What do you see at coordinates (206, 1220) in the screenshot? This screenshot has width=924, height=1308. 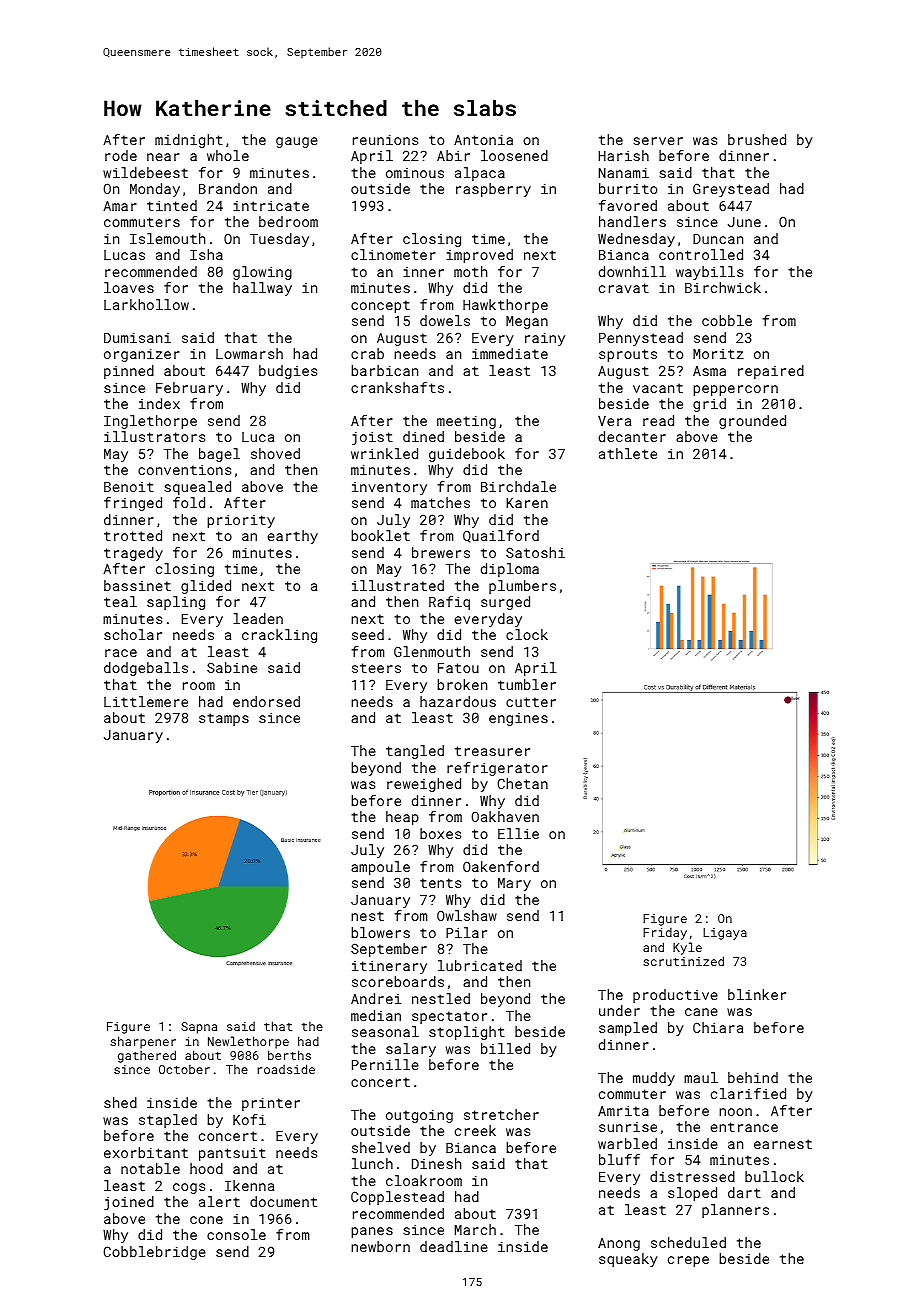 I see `cone` at bounding box center [206, 1220].
